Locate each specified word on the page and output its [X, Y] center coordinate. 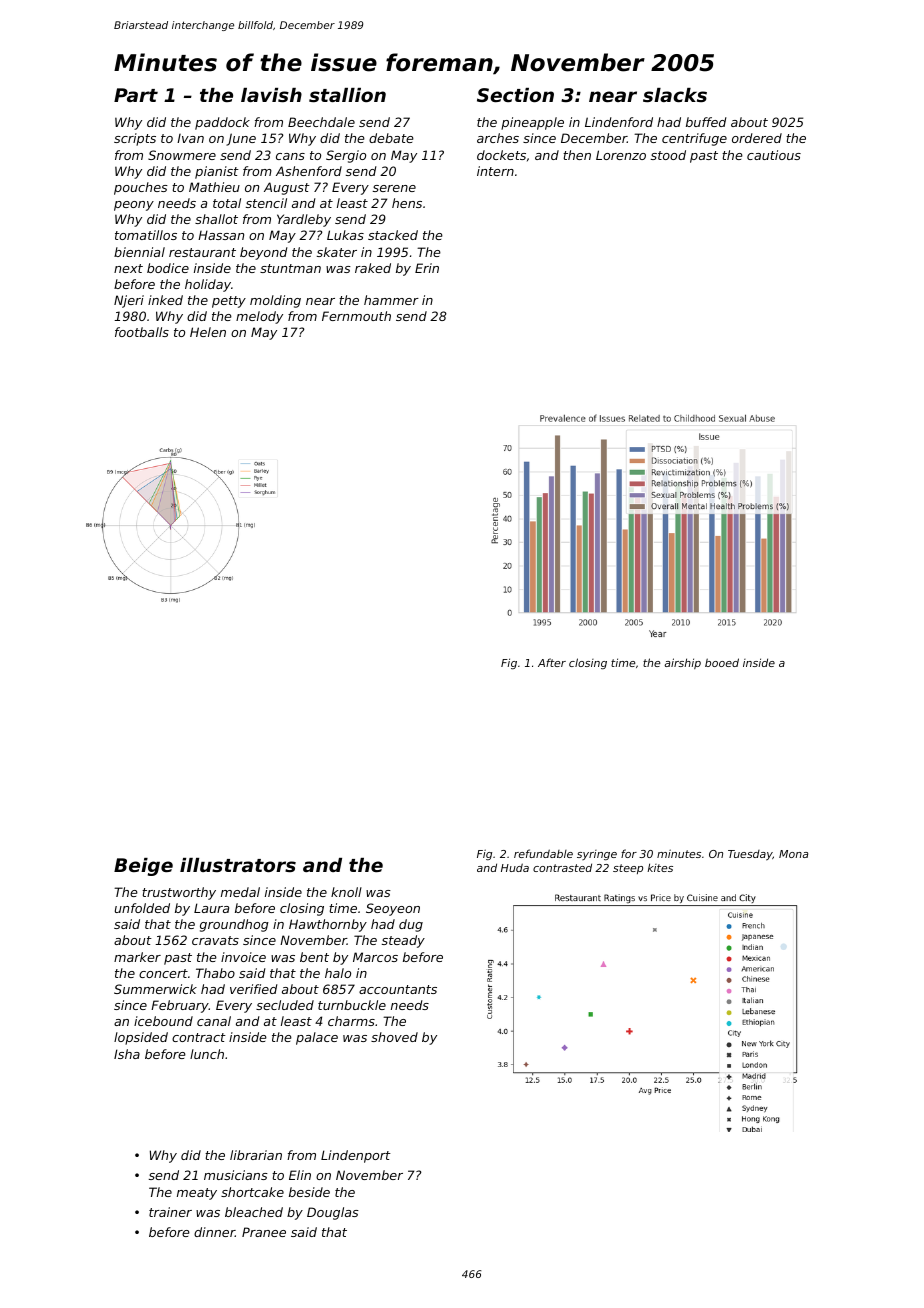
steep [628, 869]
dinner [214, 1232]
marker [137, 957]
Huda [515, 867]
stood [668, 155]
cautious [774, 155]
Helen [208, 332]
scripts [135, 139]
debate [391, 138]
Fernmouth [356, 316]
